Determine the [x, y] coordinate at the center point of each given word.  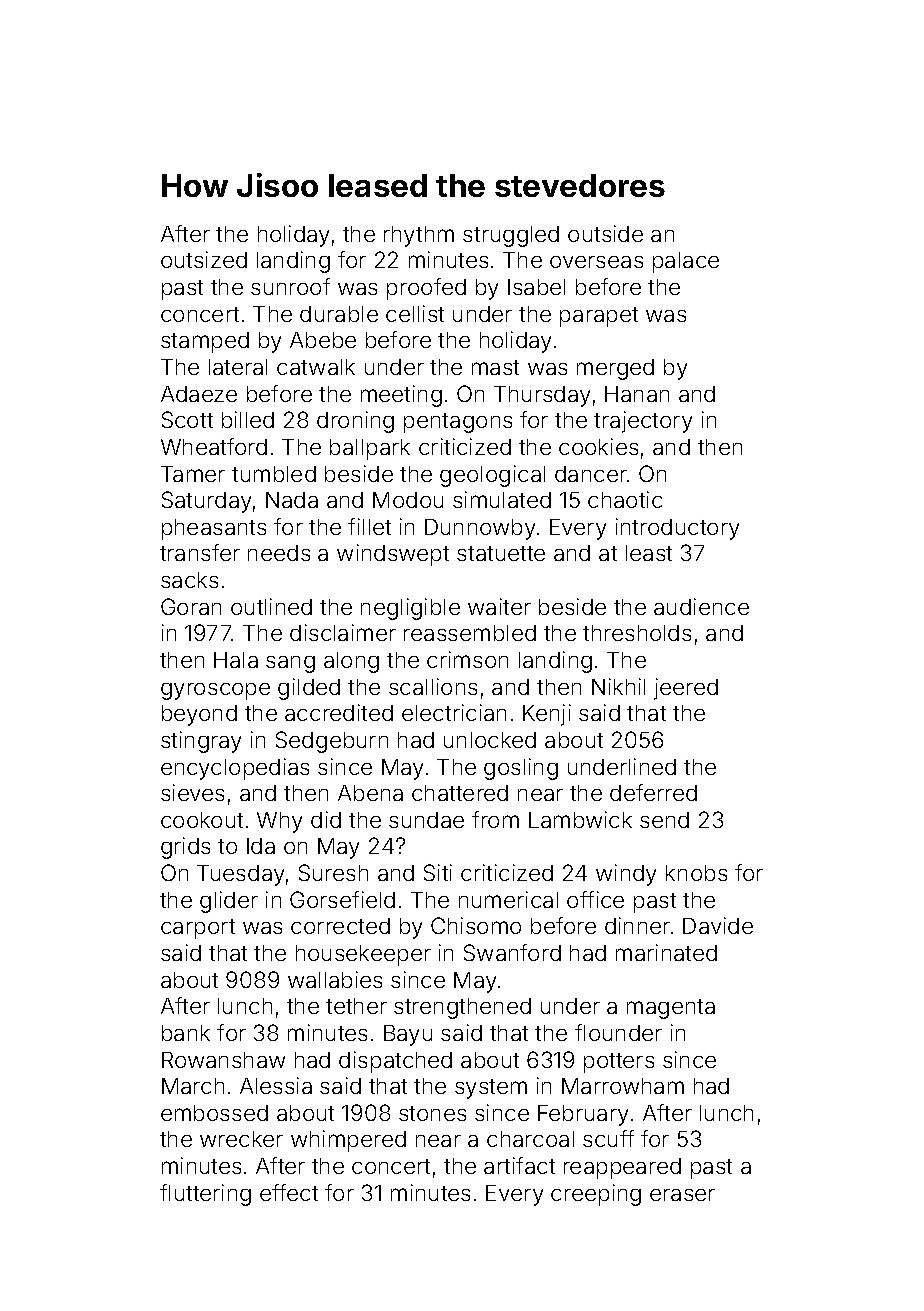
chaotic [625, 499]
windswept [393, 555]
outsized [204, 259]
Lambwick [580, 819]
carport [198, 929]
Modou [408, 500]
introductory [677, 529]
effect [289, 1192]
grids [185, 848]
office [595, 899]
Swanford [512, 952]
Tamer [193, 474]
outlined [271, 606]
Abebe [323, 340]
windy [626, 875]
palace [686, 262]
